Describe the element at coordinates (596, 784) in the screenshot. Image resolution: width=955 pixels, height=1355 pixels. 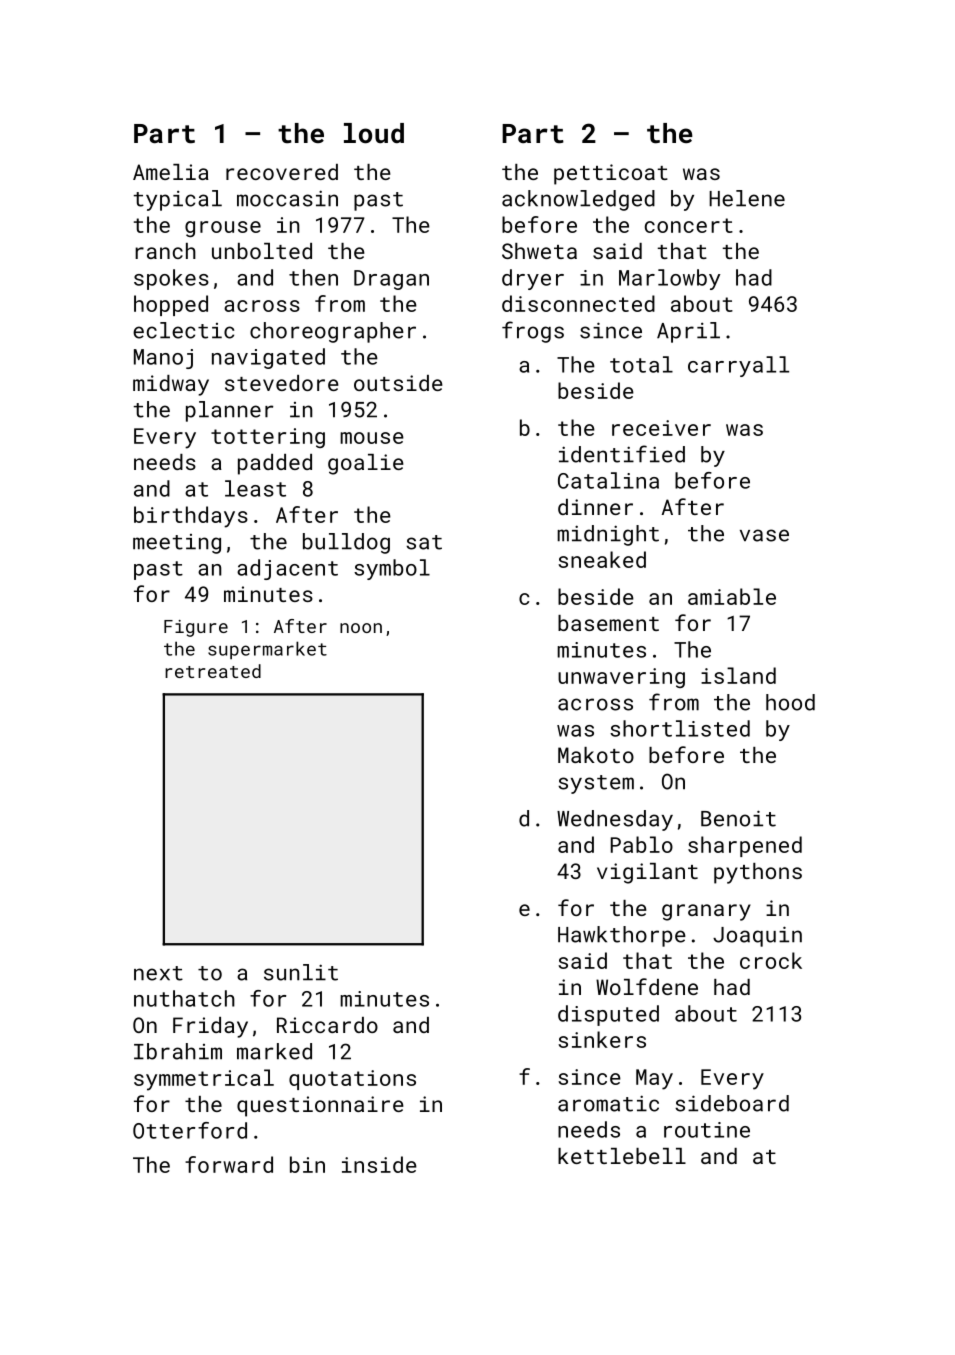
I see `system` at that location.
